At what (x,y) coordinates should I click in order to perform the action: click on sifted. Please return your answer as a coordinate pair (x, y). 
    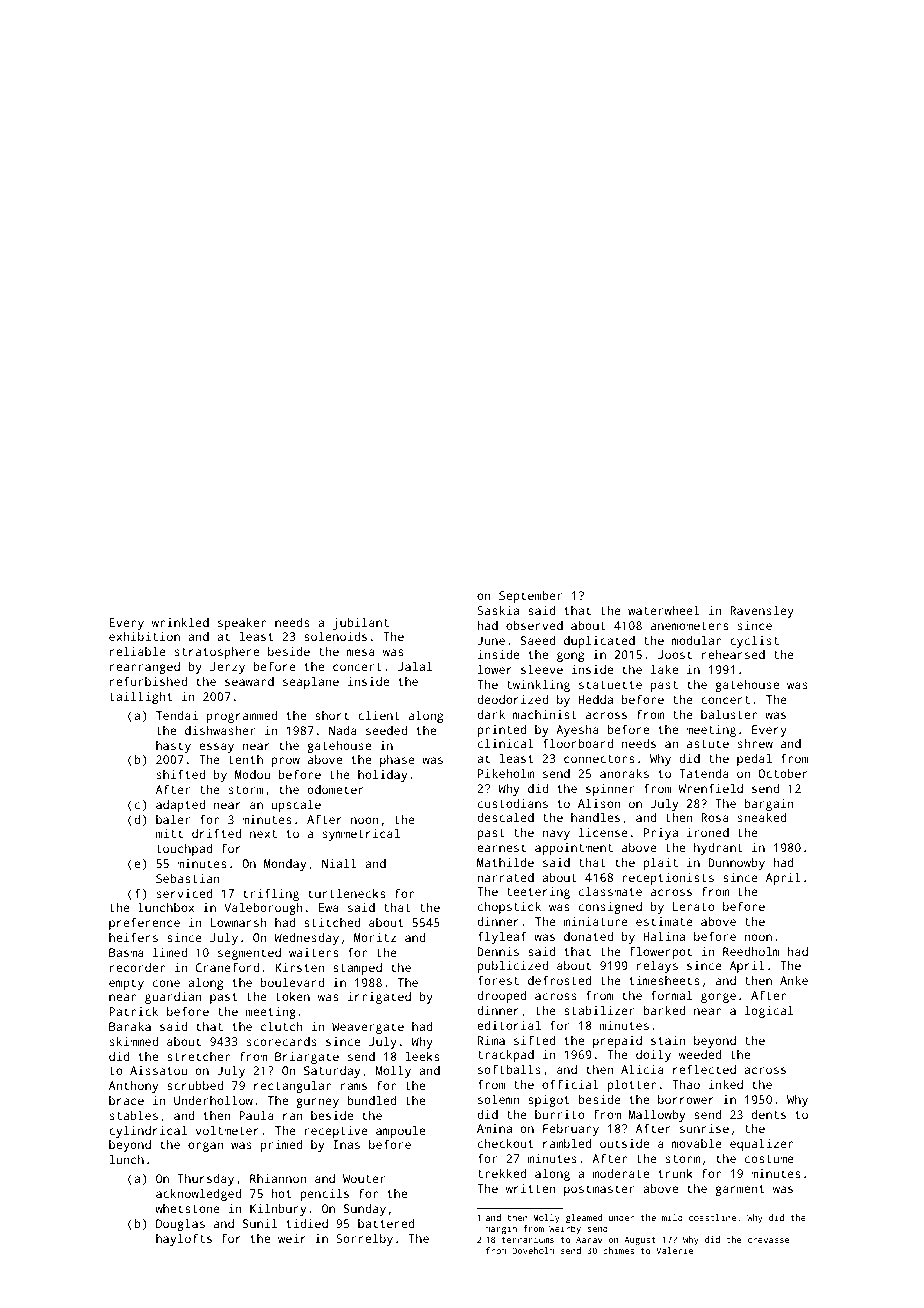
    Looking at the image, I should click on (535, 1040).
